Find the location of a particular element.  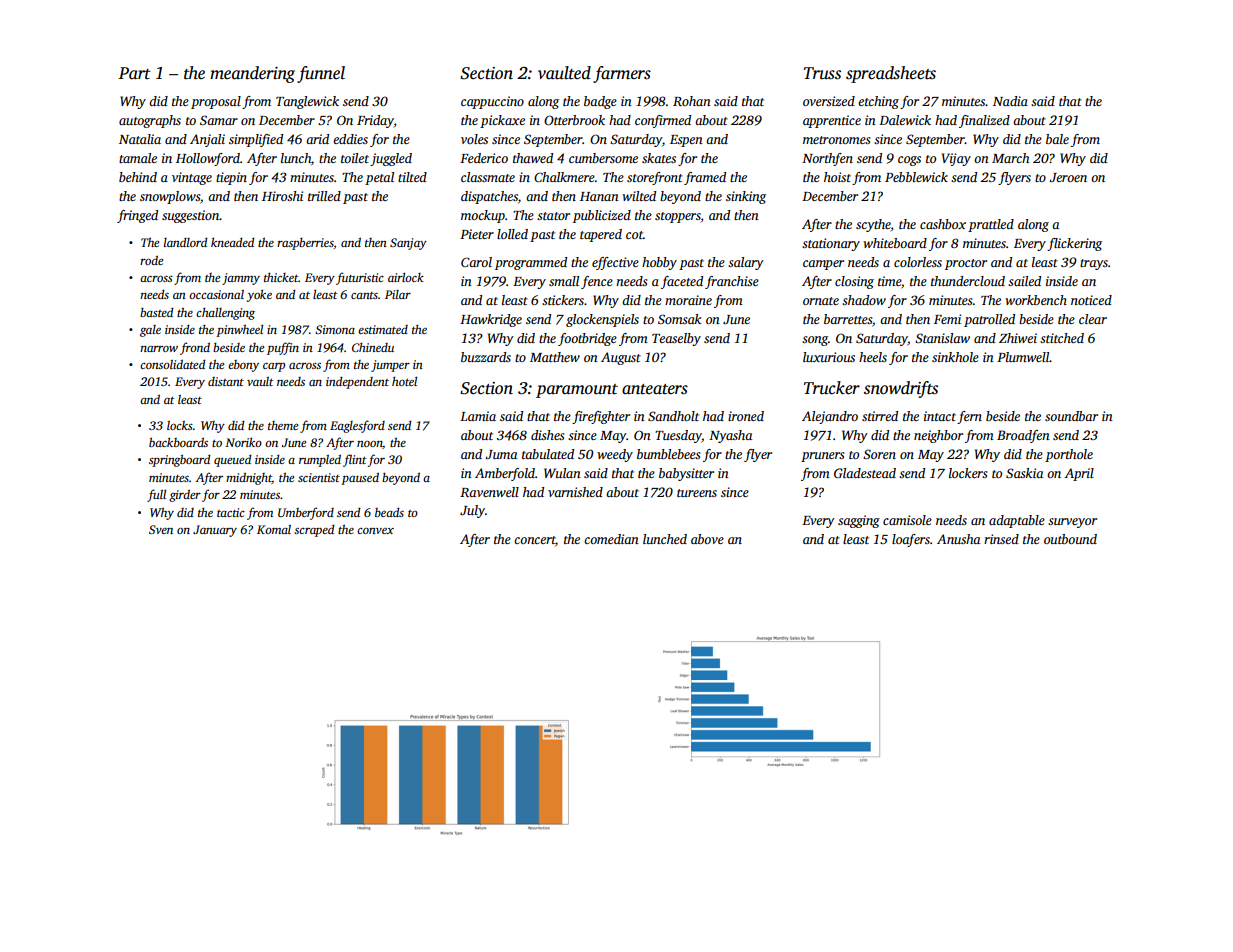

trays is located at coordinates (1094, 264).
